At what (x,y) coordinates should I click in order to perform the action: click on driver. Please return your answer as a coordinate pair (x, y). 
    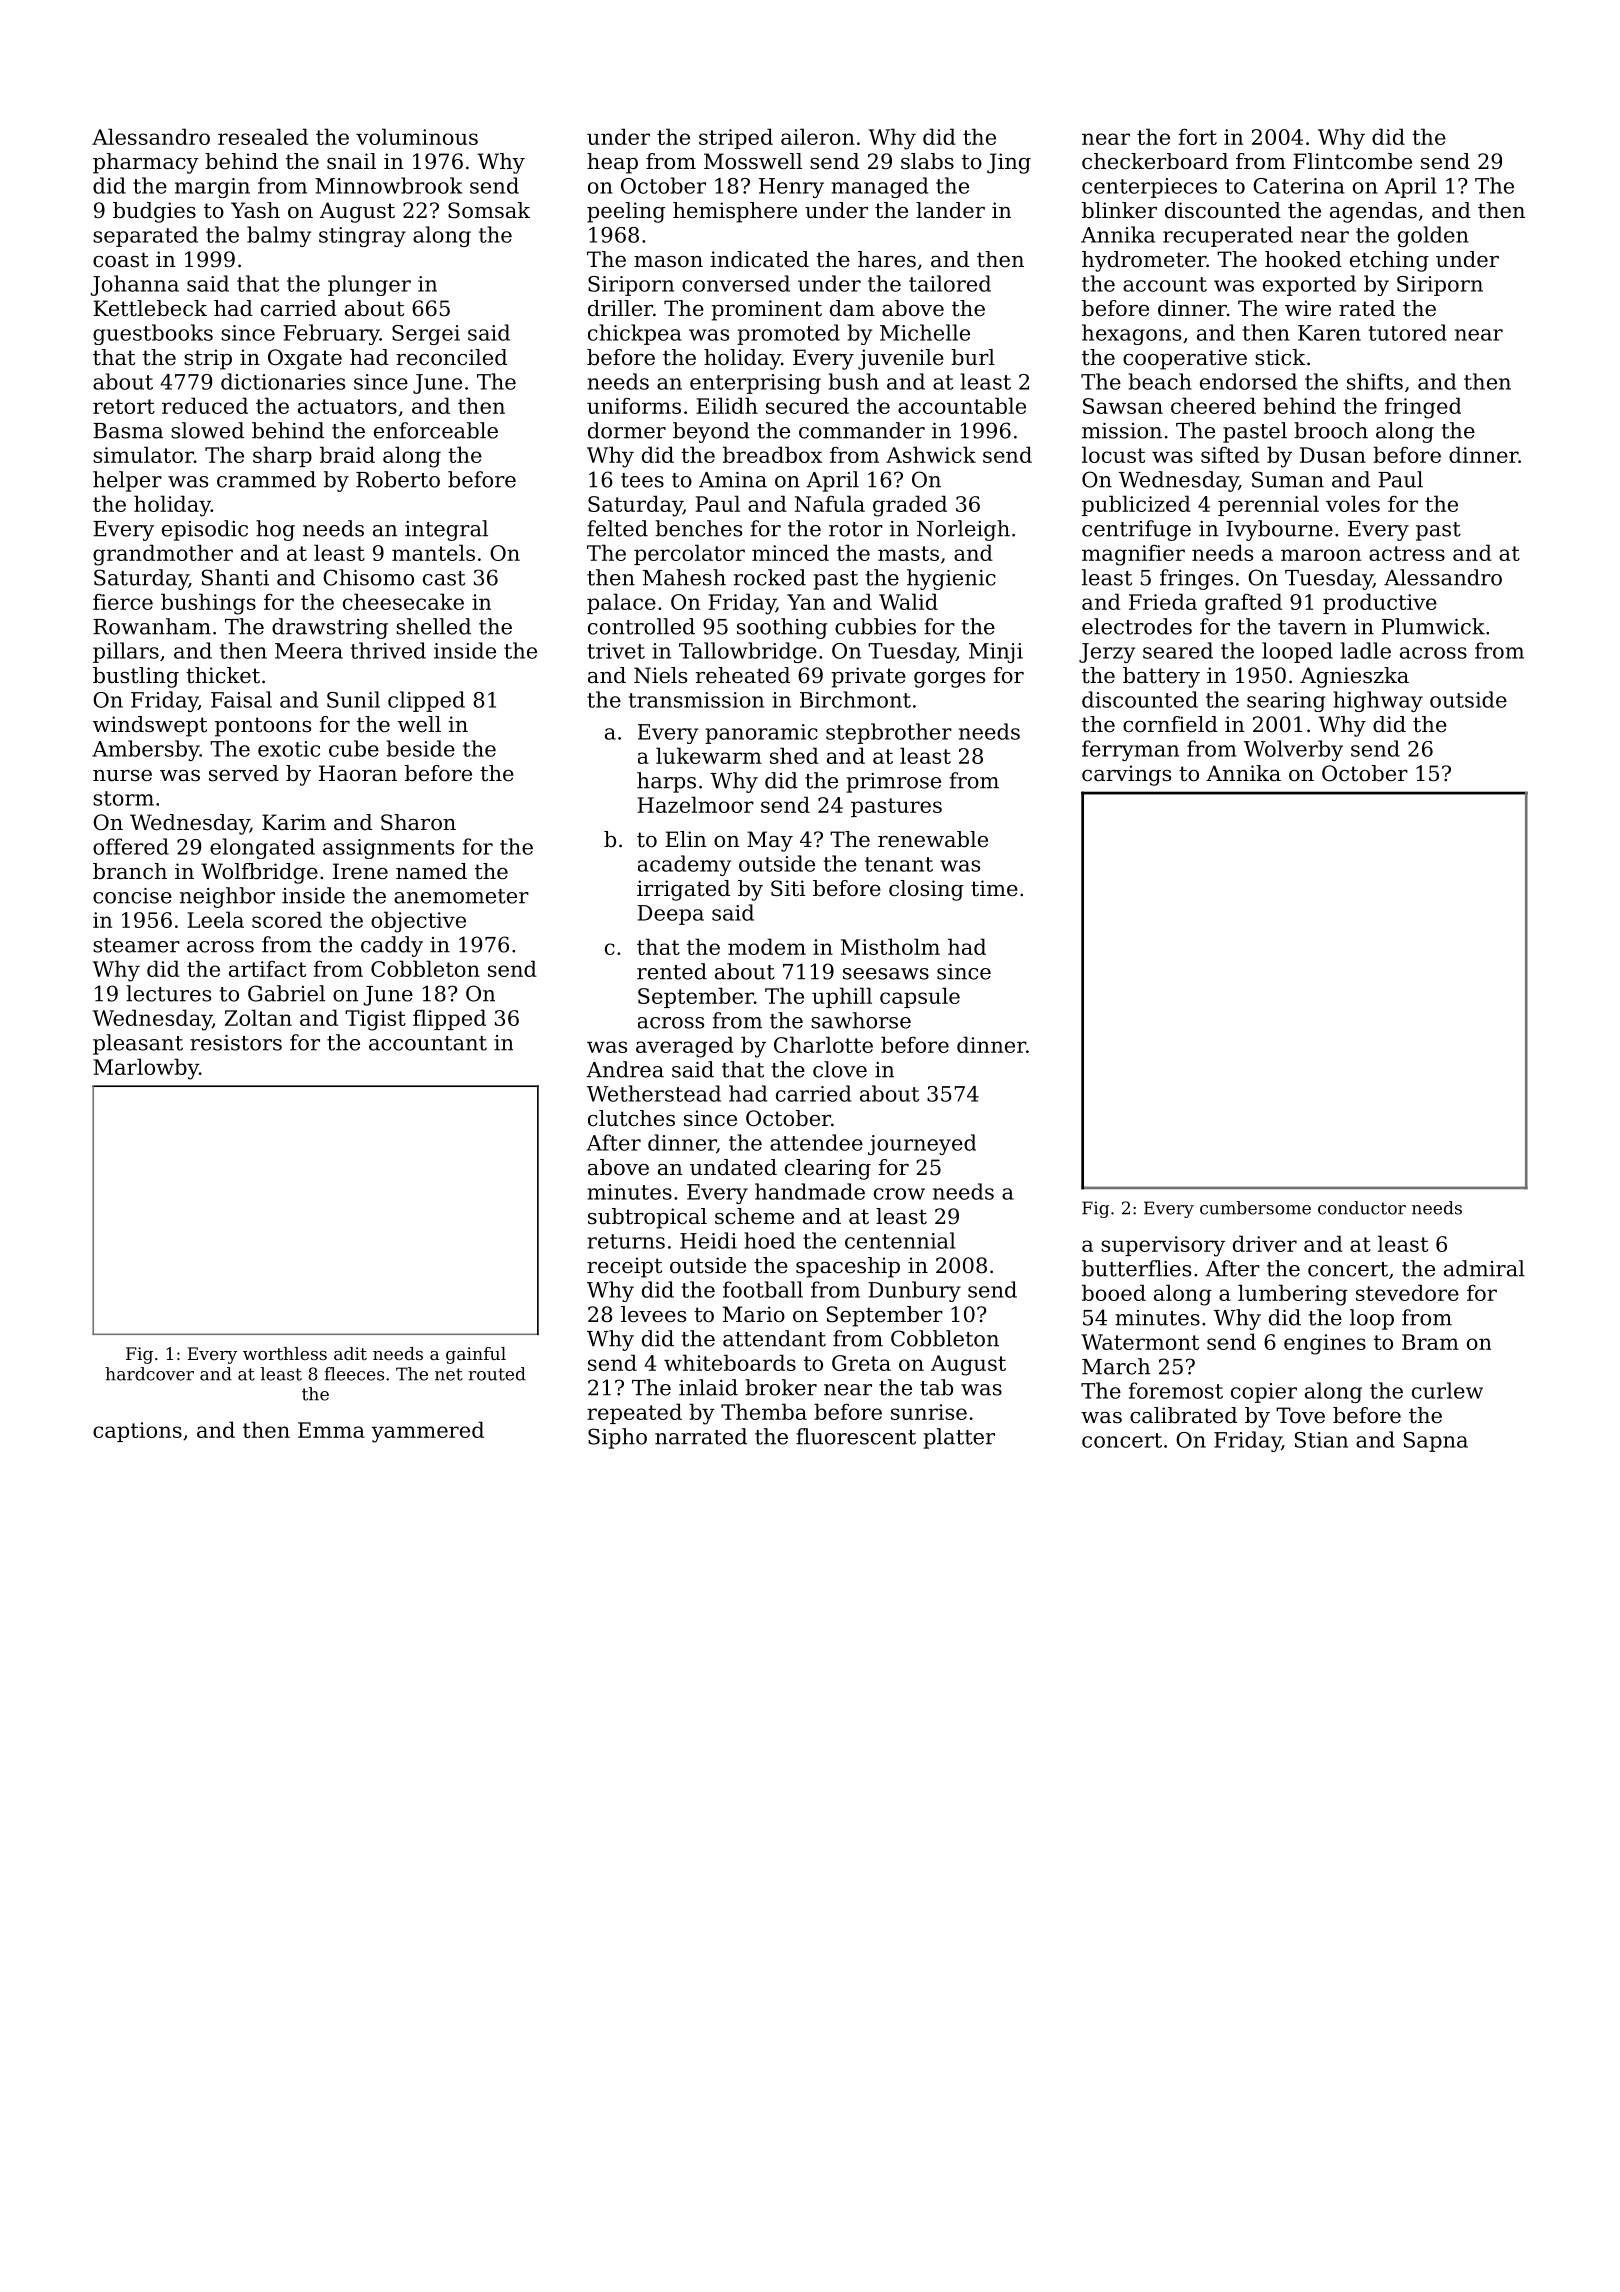
    Looking at the image, I should click on (1265, 1243).
